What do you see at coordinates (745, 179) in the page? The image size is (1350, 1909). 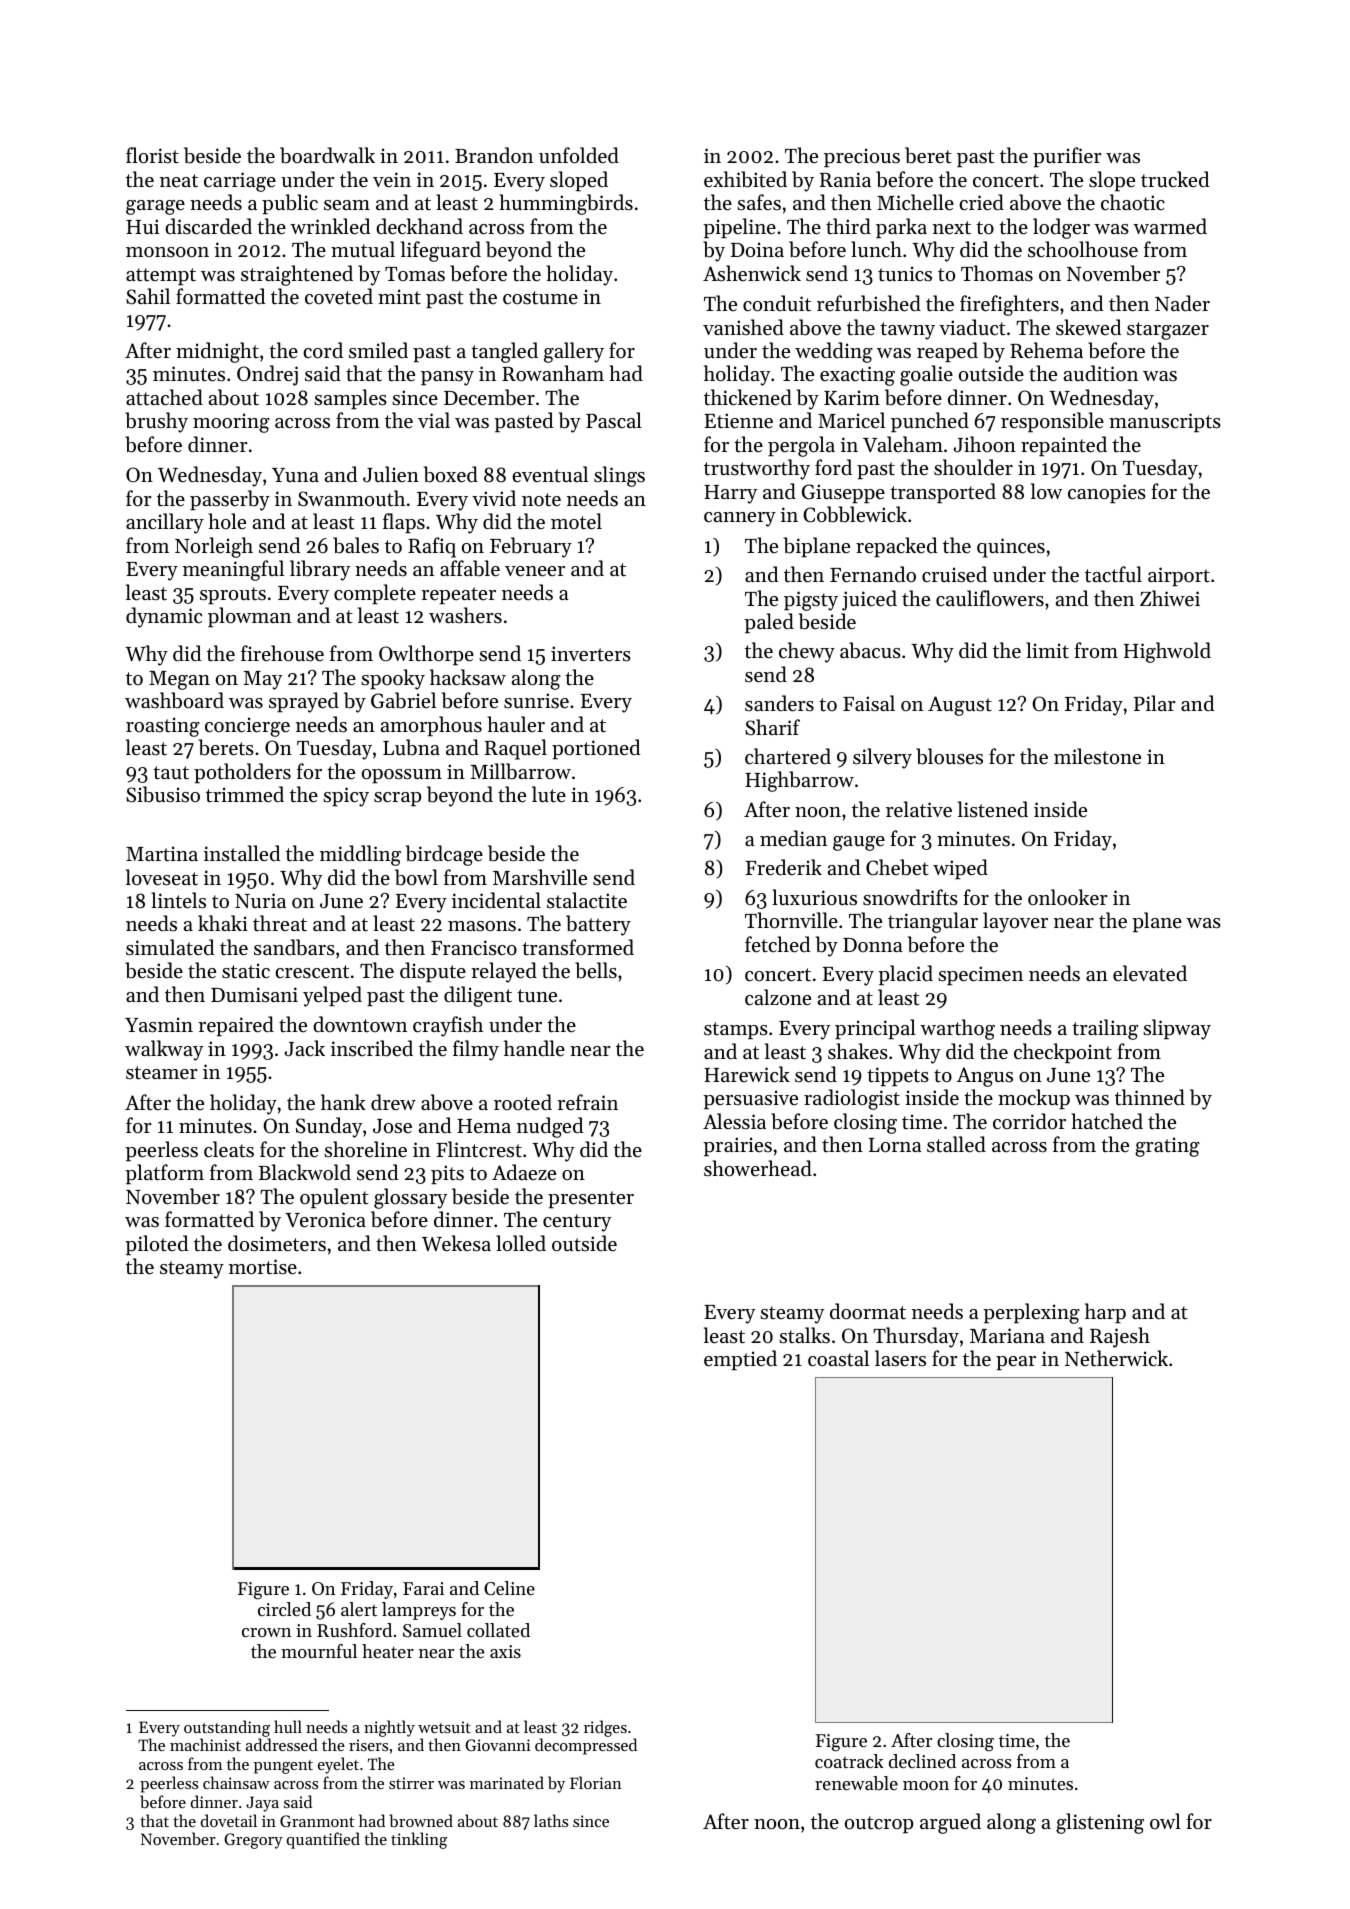 I see `exhibited` at bounding box center [745, 179].
